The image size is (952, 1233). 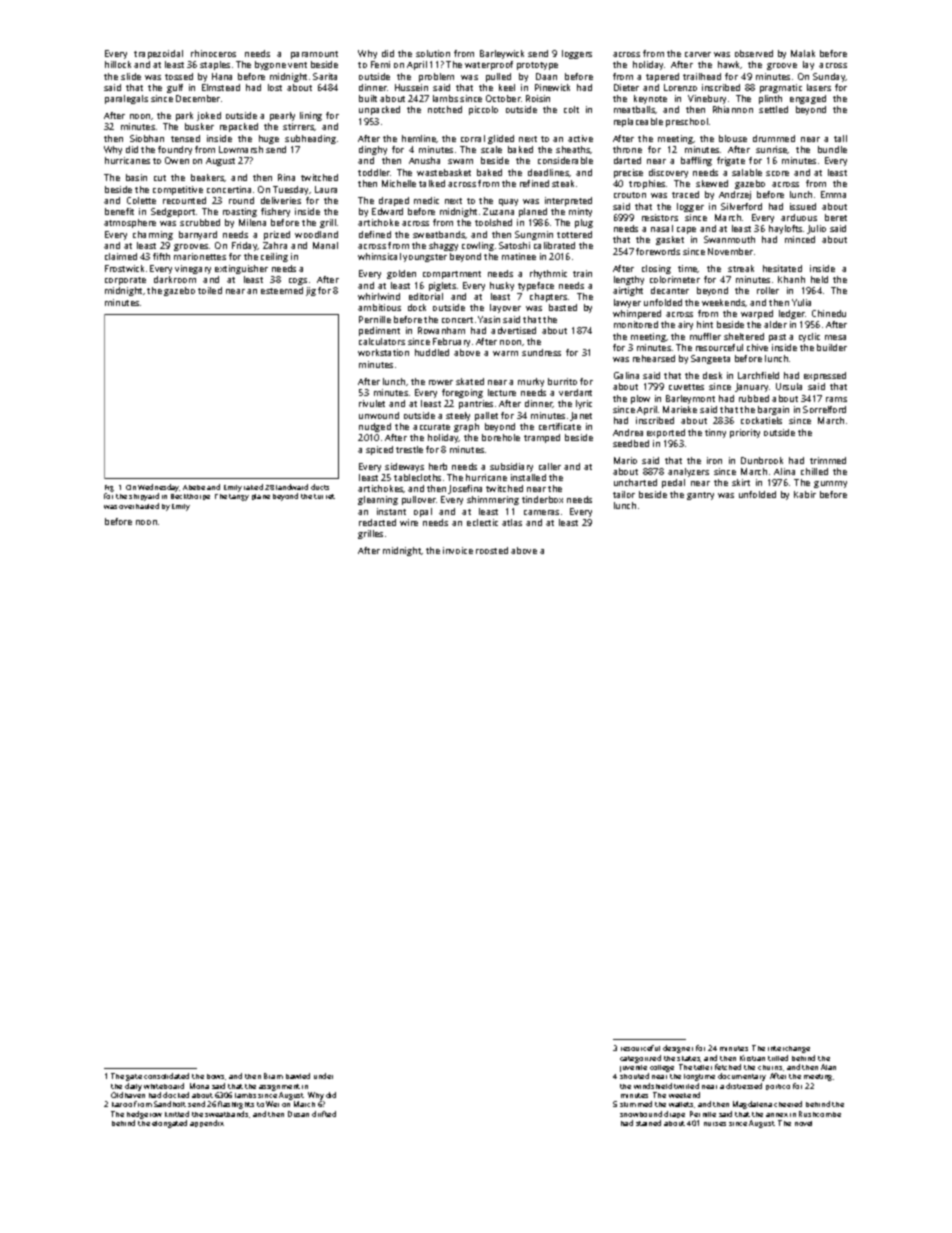 I want to click on accurate, so click(x=431, y=427).
